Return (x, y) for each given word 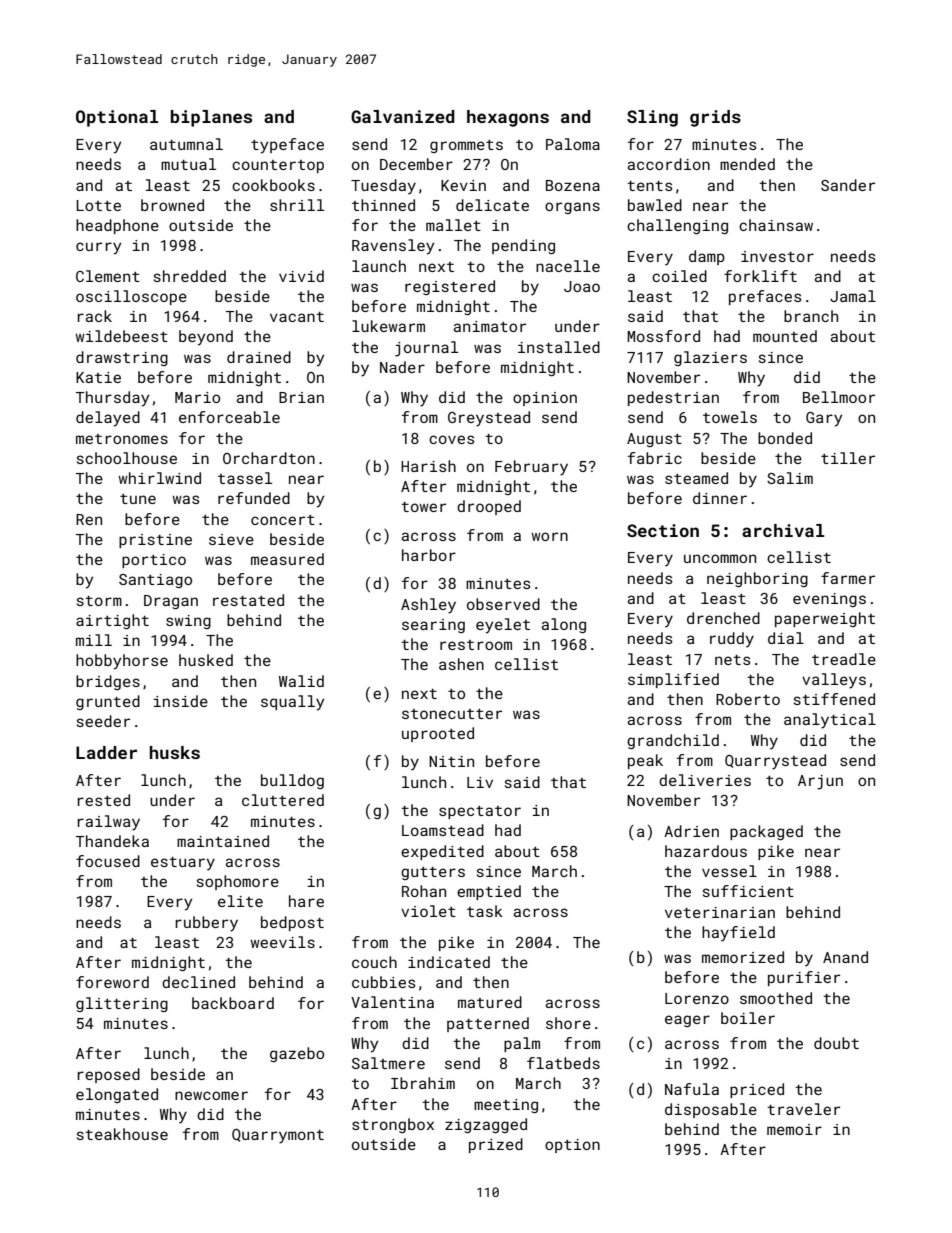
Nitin (451, 761)
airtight (112, 621)
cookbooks (273, 185)
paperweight (825, 619)
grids (715, 118)
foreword (112, 982)
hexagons (508, 118)
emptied (489, 892)
